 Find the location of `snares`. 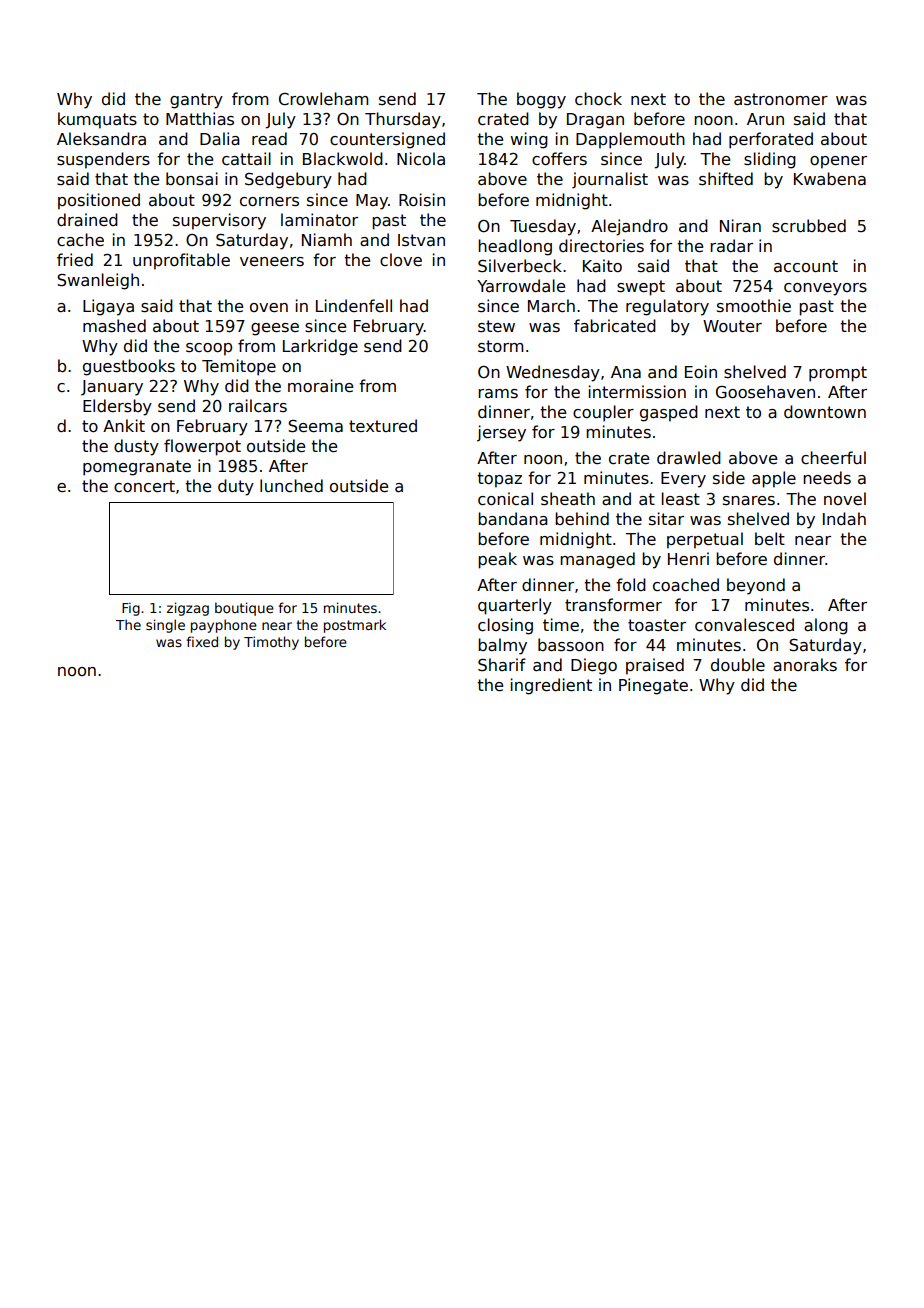

snares is located at coordinates (749, 501).
